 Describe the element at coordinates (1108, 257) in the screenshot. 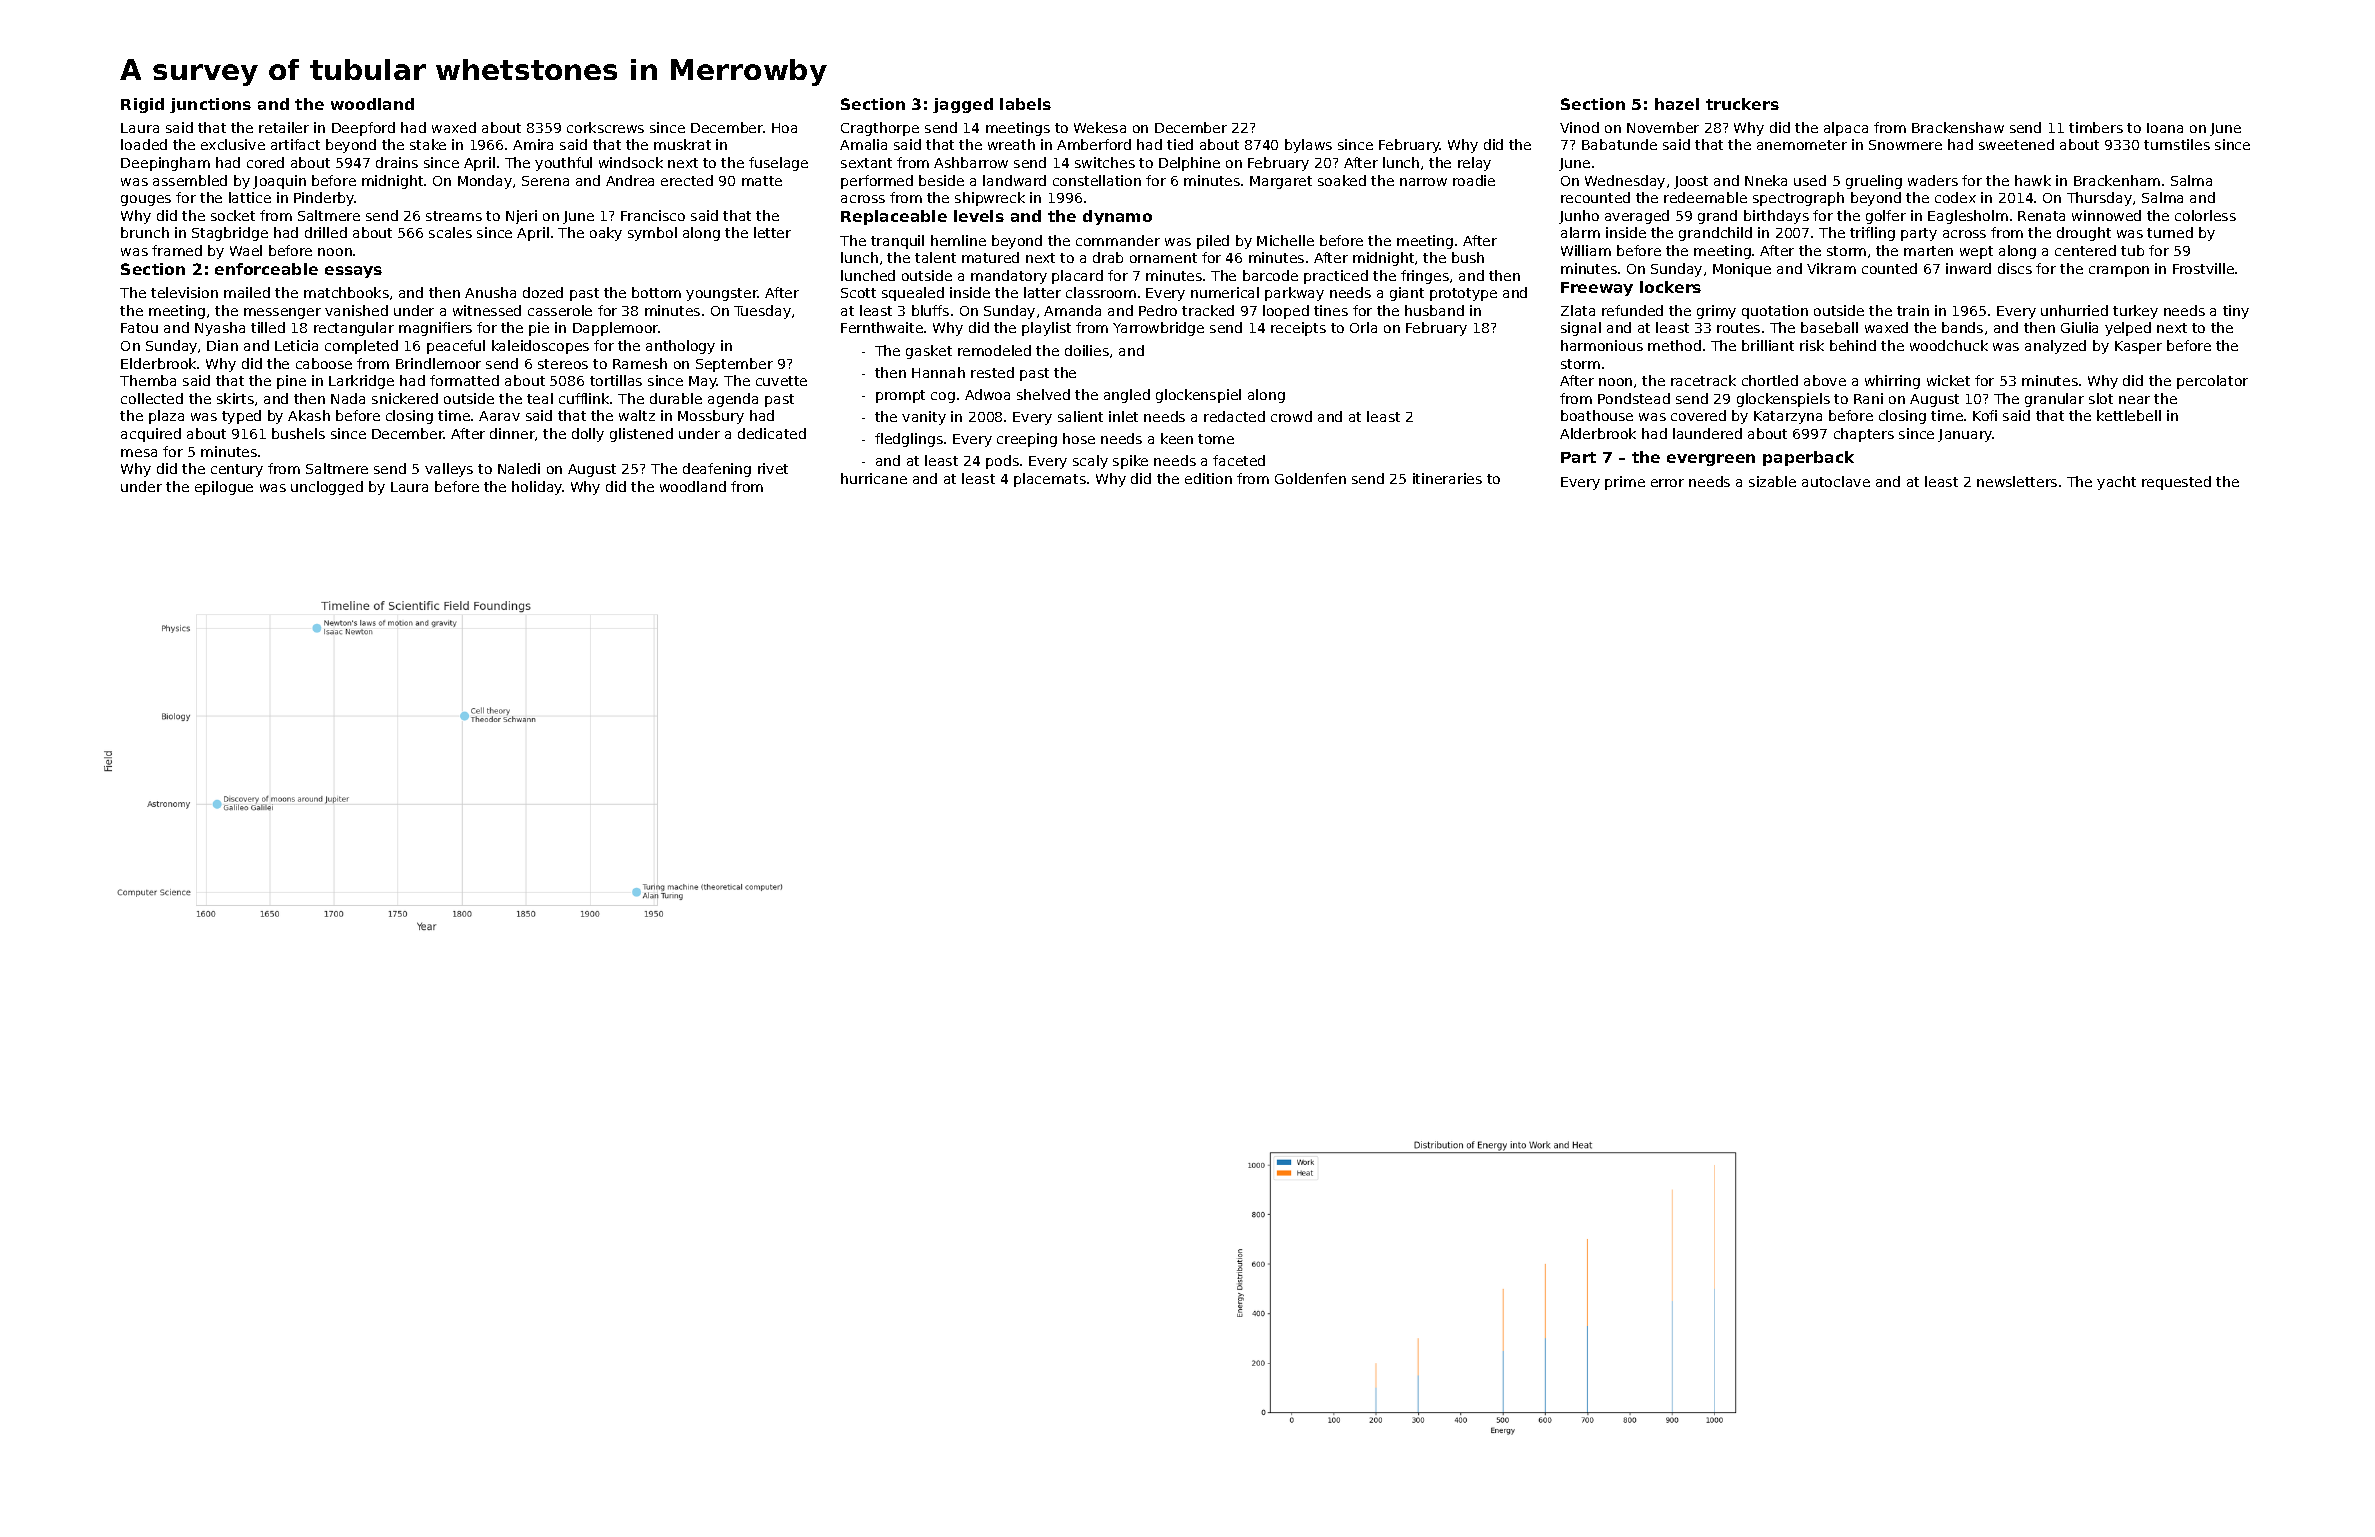

I see `drab` at that location.
